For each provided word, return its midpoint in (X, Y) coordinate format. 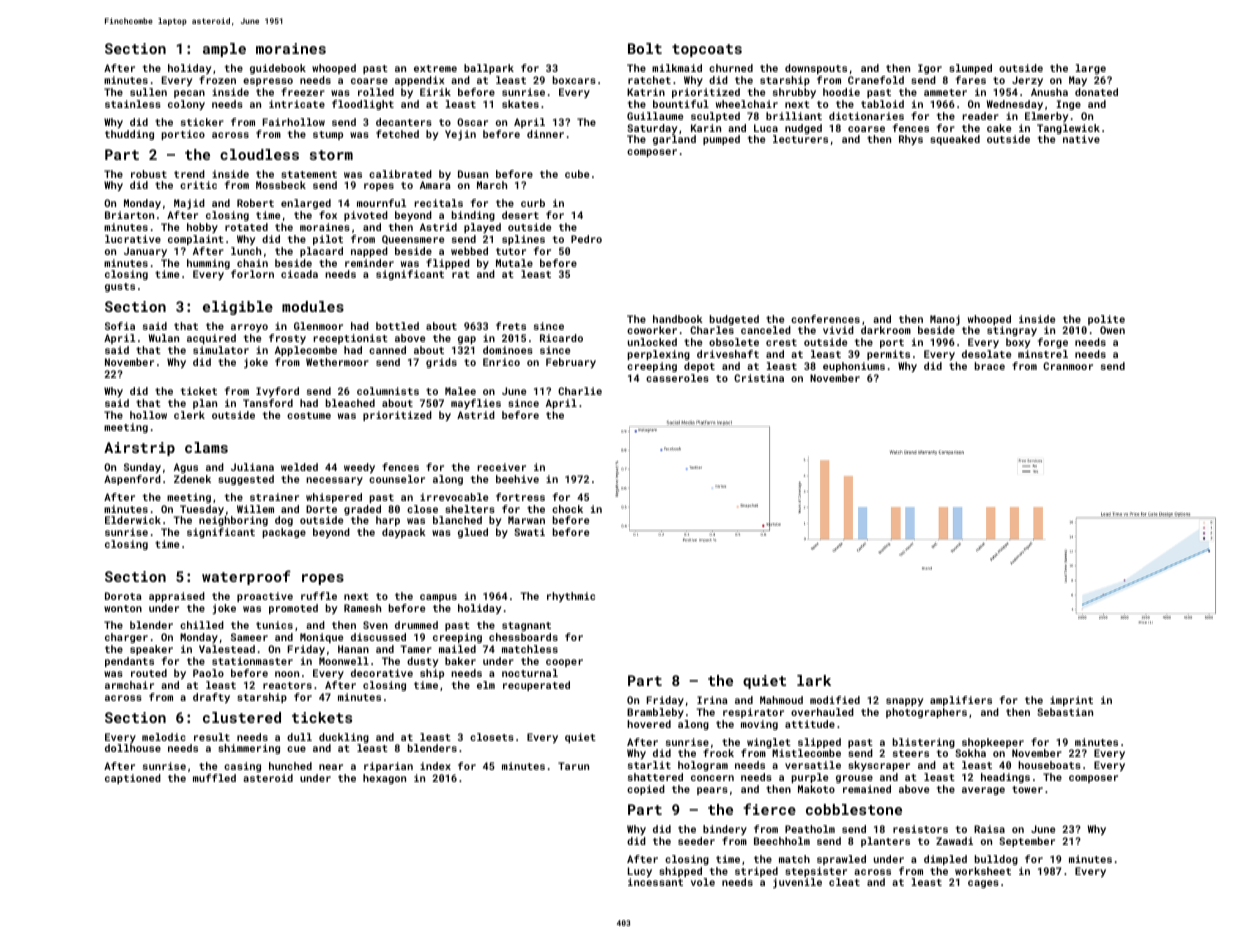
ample (224, 50)
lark (814, 680)
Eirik (435, 92)
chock (567, 509)
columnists (388, 391)
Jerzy (1027, 81)
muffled (214, 778)
